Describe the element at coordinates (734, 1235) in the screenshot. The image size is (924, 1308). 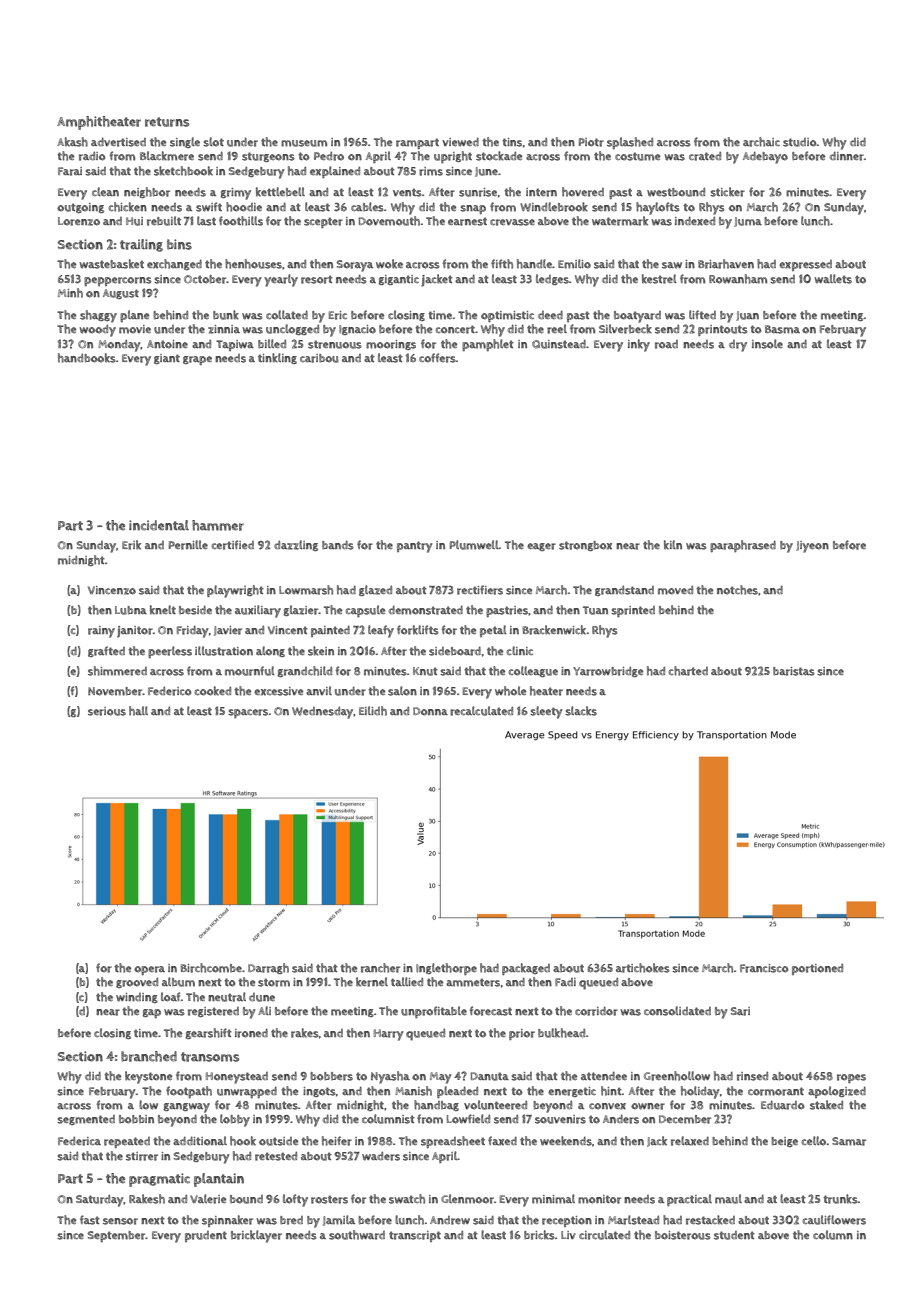
I see `student` at that location.
